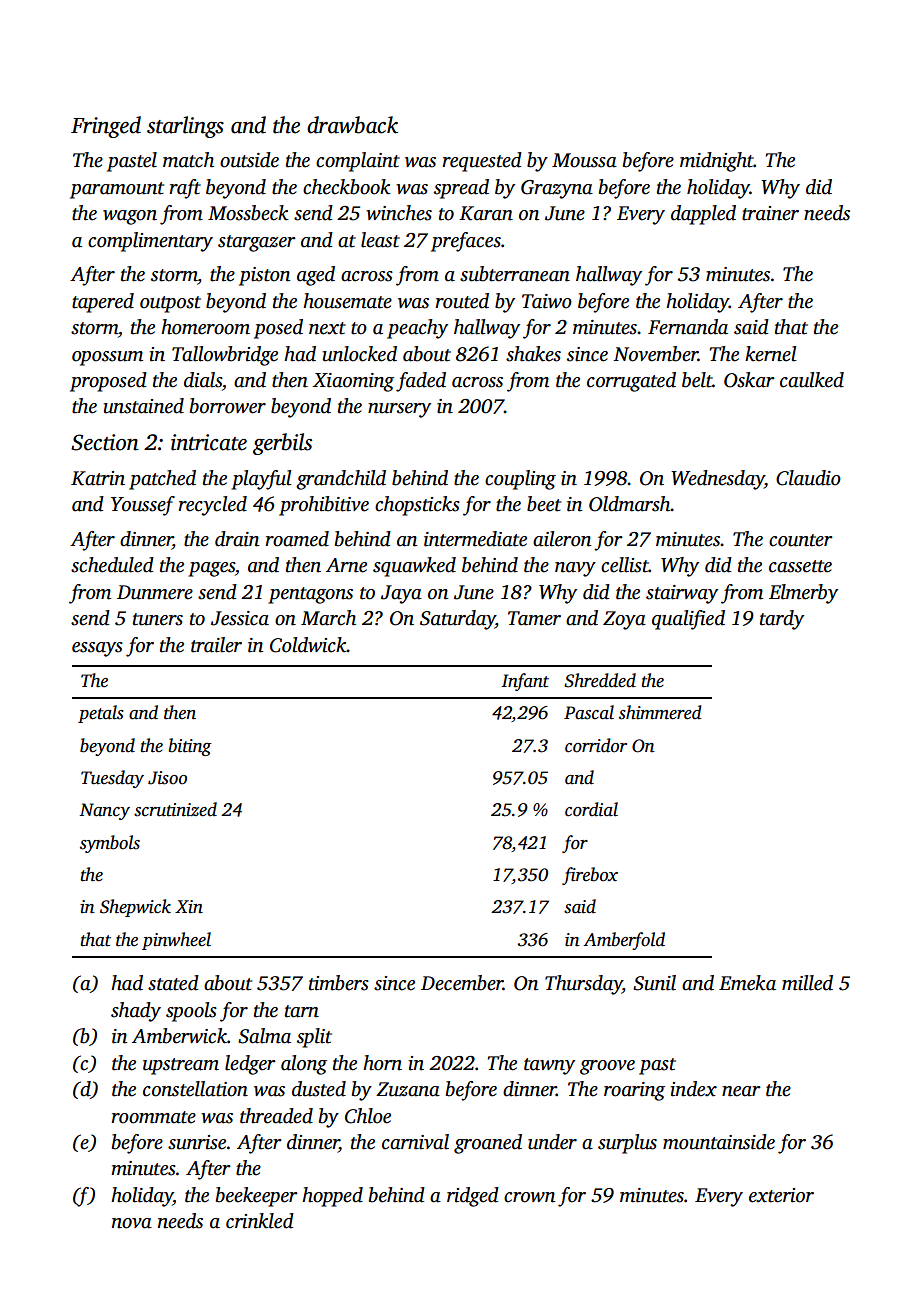  What do you see at coordinates (801, 540) in the screenshot?
I see `counter` at bounding box center [801, 540].
